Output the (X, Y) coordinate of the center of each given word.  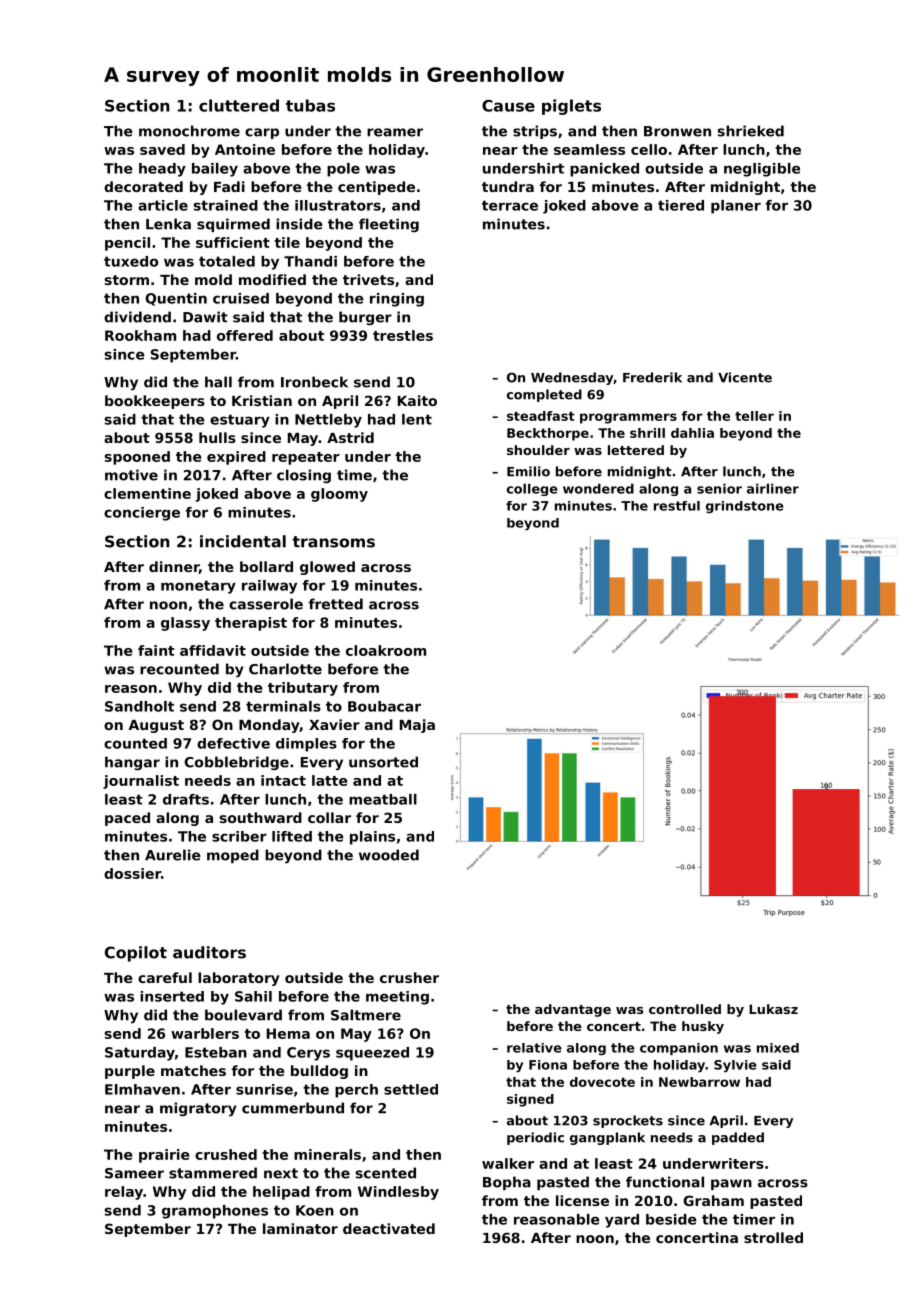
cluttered (239, 105)
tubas (310, 105)
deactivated (389, 1228)
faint (156, 650)
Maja (417, 726)
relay (124, 1193)
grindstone (745, 507)
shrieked (751, 131)
